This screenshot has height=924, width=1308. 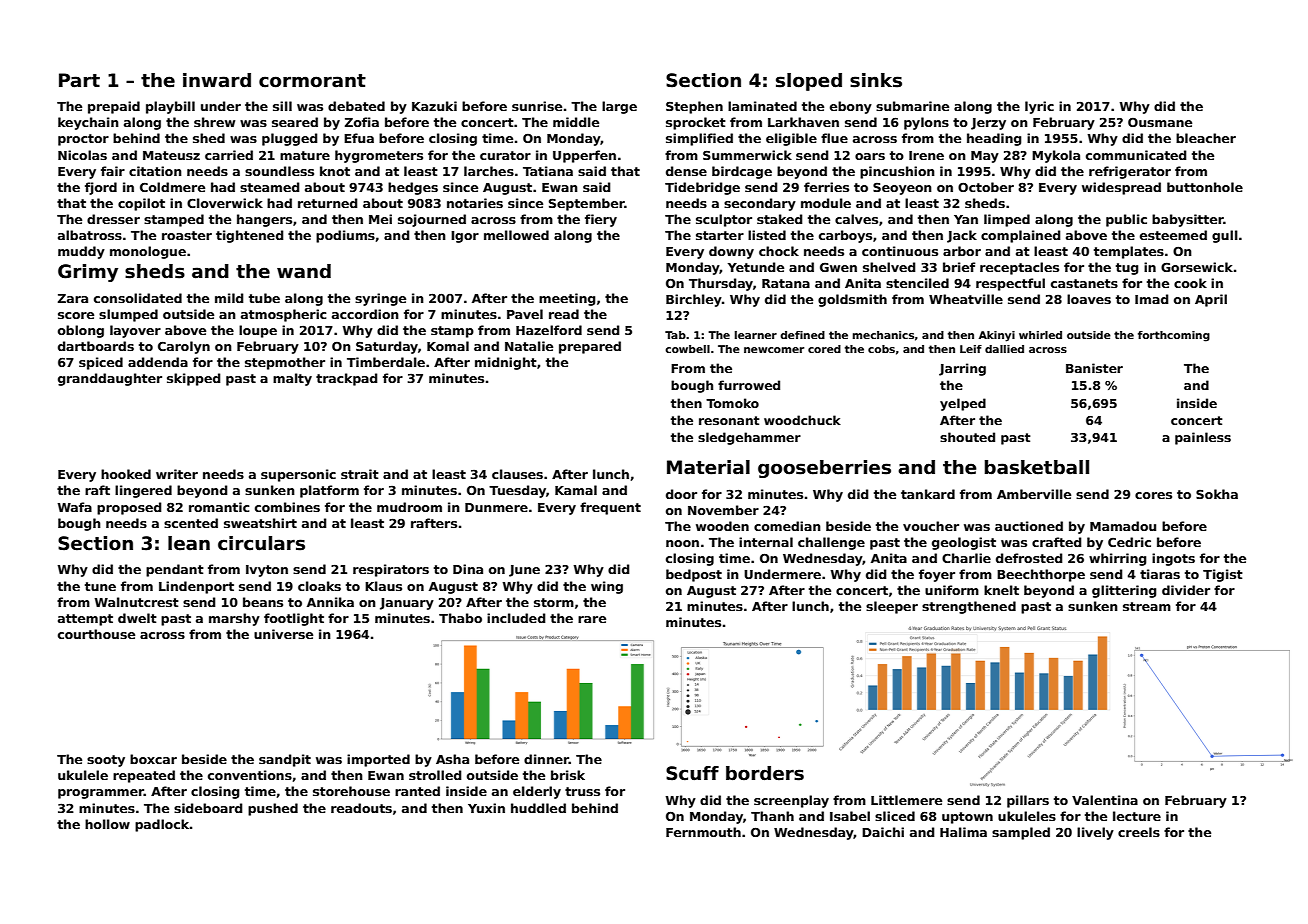 I want to click on sinks, so click(x=876, y=80).
